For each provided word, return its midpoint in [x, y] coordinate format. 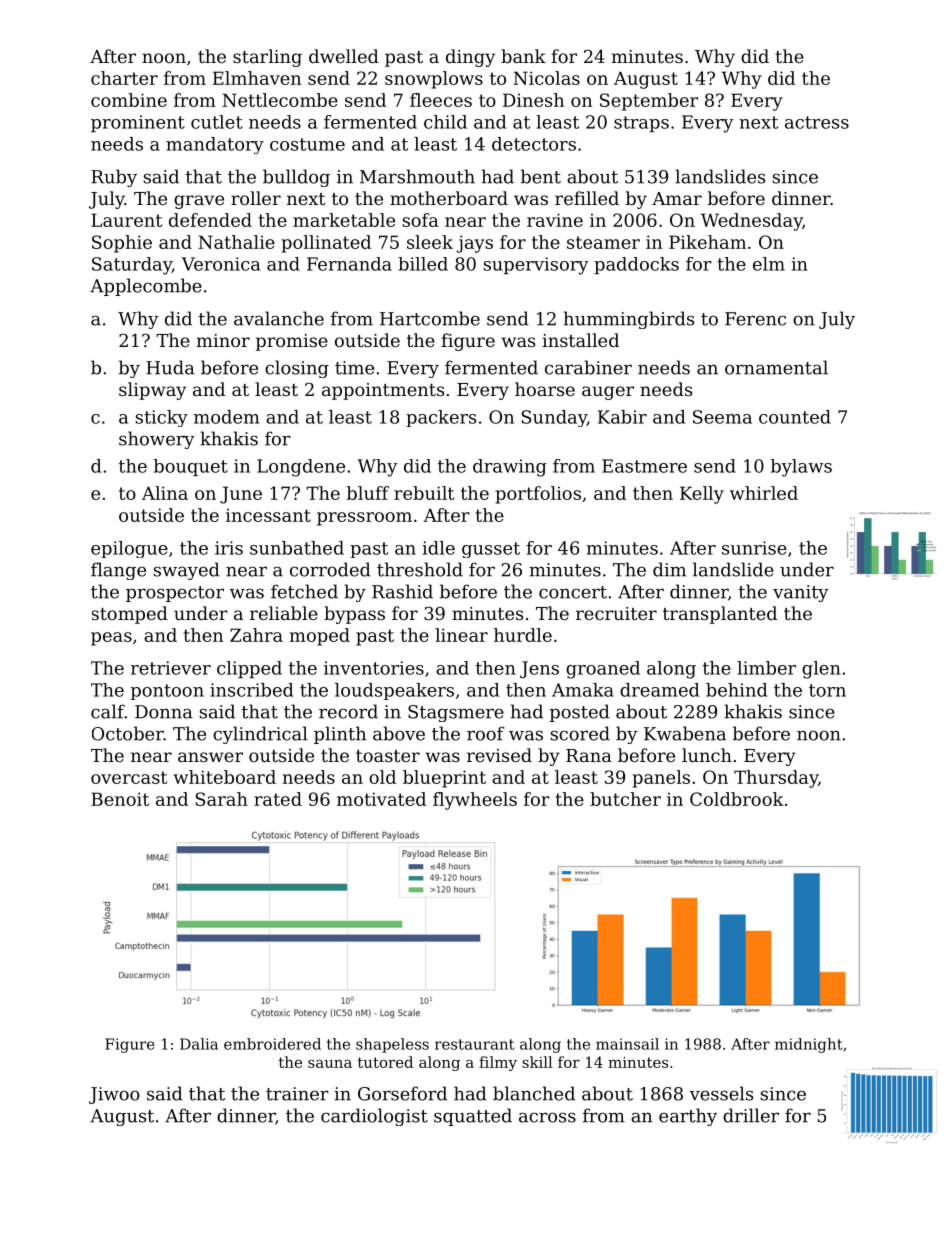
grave [199, 202]
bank [523, 56]
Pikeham [707, 242]
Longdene [301, 468]
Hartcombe [430, 318]
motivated [381, 799]
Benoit [120, 799]
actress [817, 122]
